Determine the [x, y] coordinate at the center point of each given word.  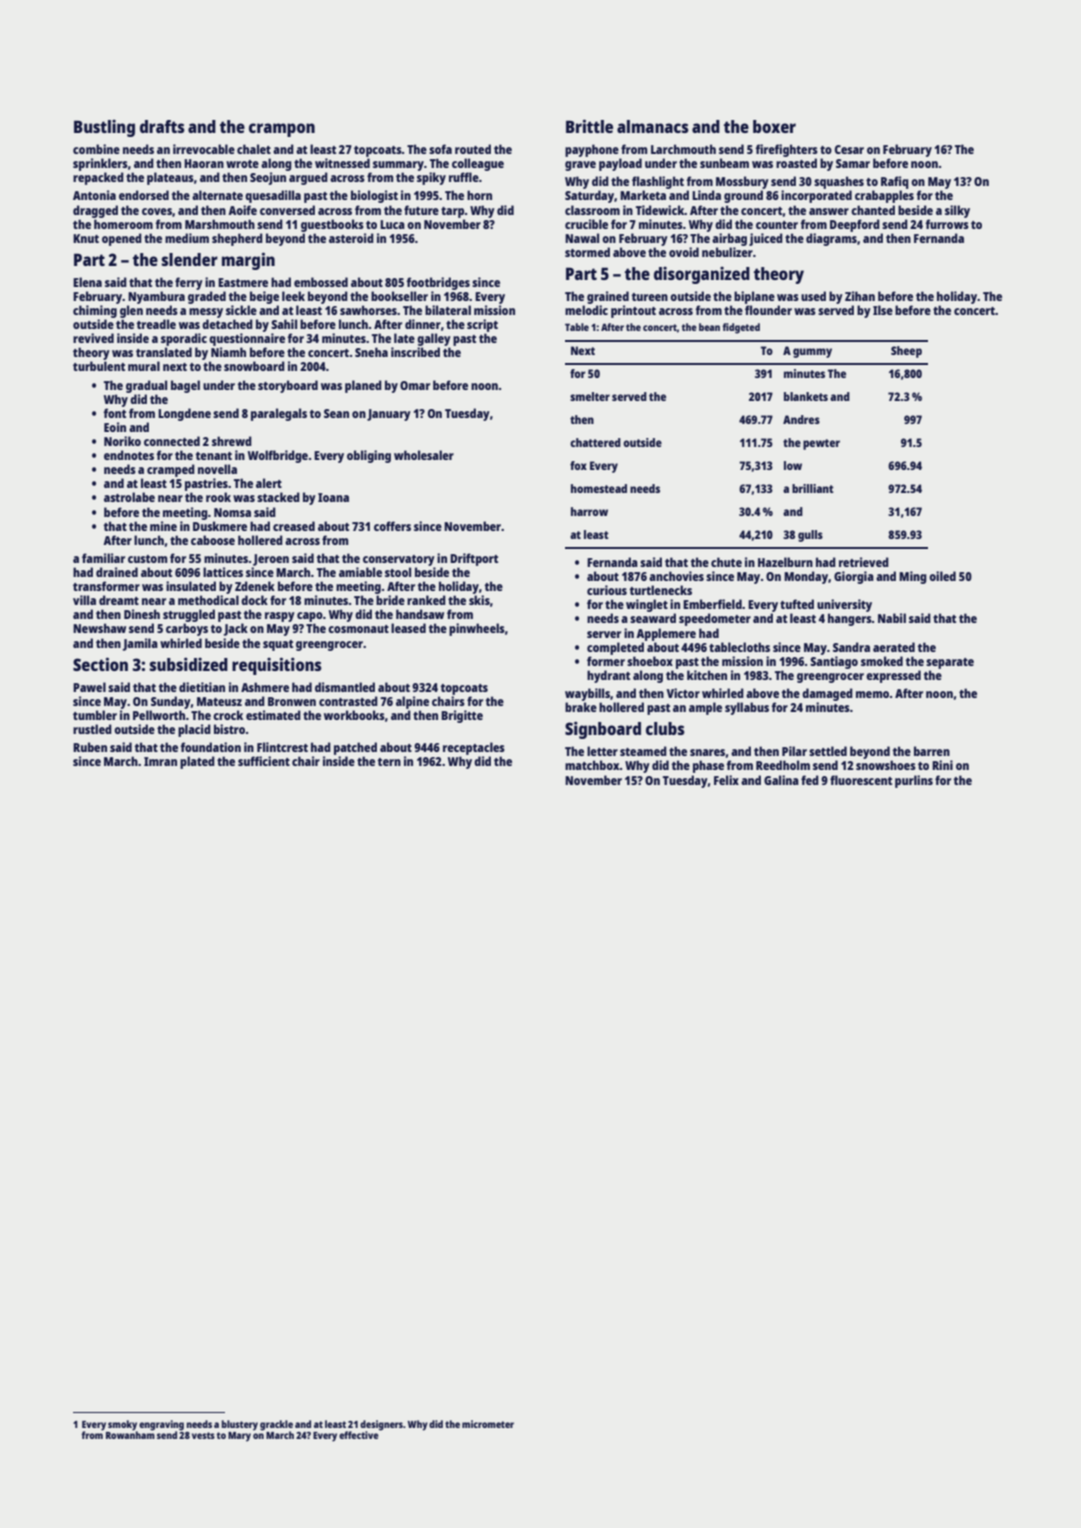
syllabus [747, 708]
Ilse [883, 310]
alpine [412, 702]
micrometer [488, 1424]
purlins [914, 781]
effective [359, 1435]
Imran [160, 761]
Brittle [589, 126]
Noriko [122, 441]
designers [381, 1425]
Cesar [849, 149]
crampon [282, 130]
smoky [122, 1425]
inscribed [415, 352]
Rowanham [130, 1435]
